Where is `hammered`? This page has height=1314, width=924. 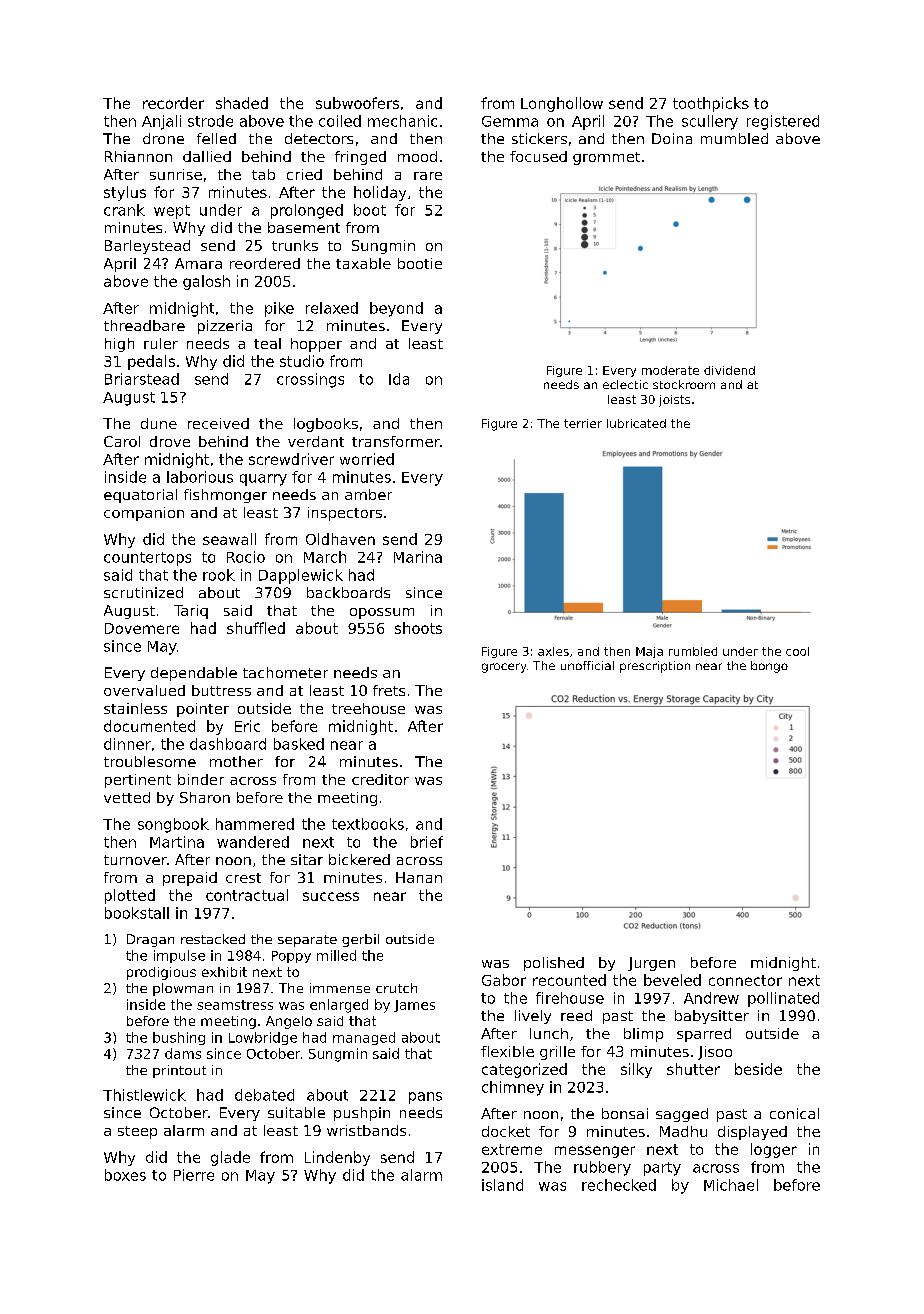
hammered is located at coordinates (255, 824).
